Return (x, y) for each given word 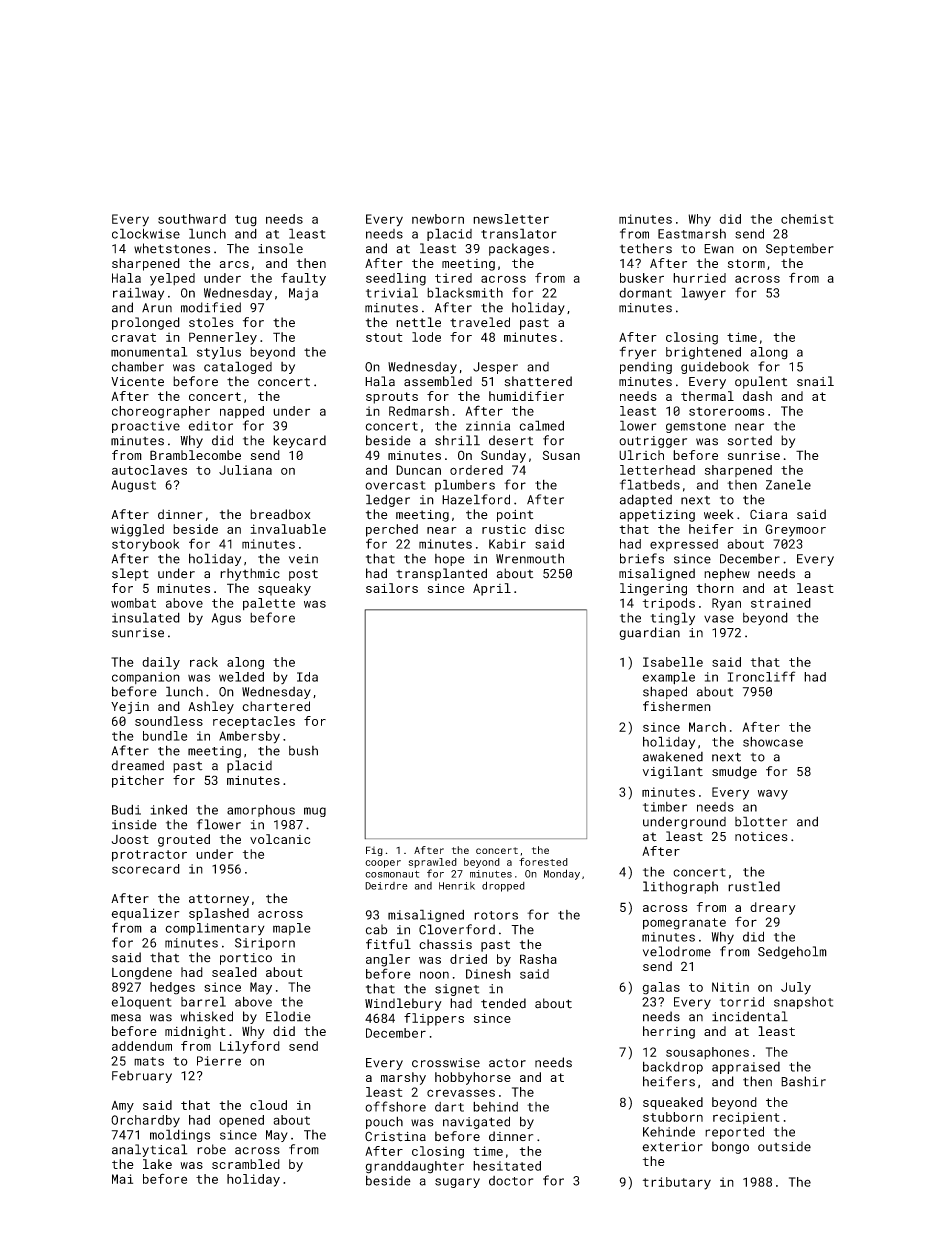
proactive (146, 427)
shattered (538, 381)
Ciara (768, 514)
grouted (184, 840)
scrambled (246, 1164)
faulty (303, 279)
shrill (457, 440)
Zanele (788, 484)
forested (543, 862)
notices (761, 837)
